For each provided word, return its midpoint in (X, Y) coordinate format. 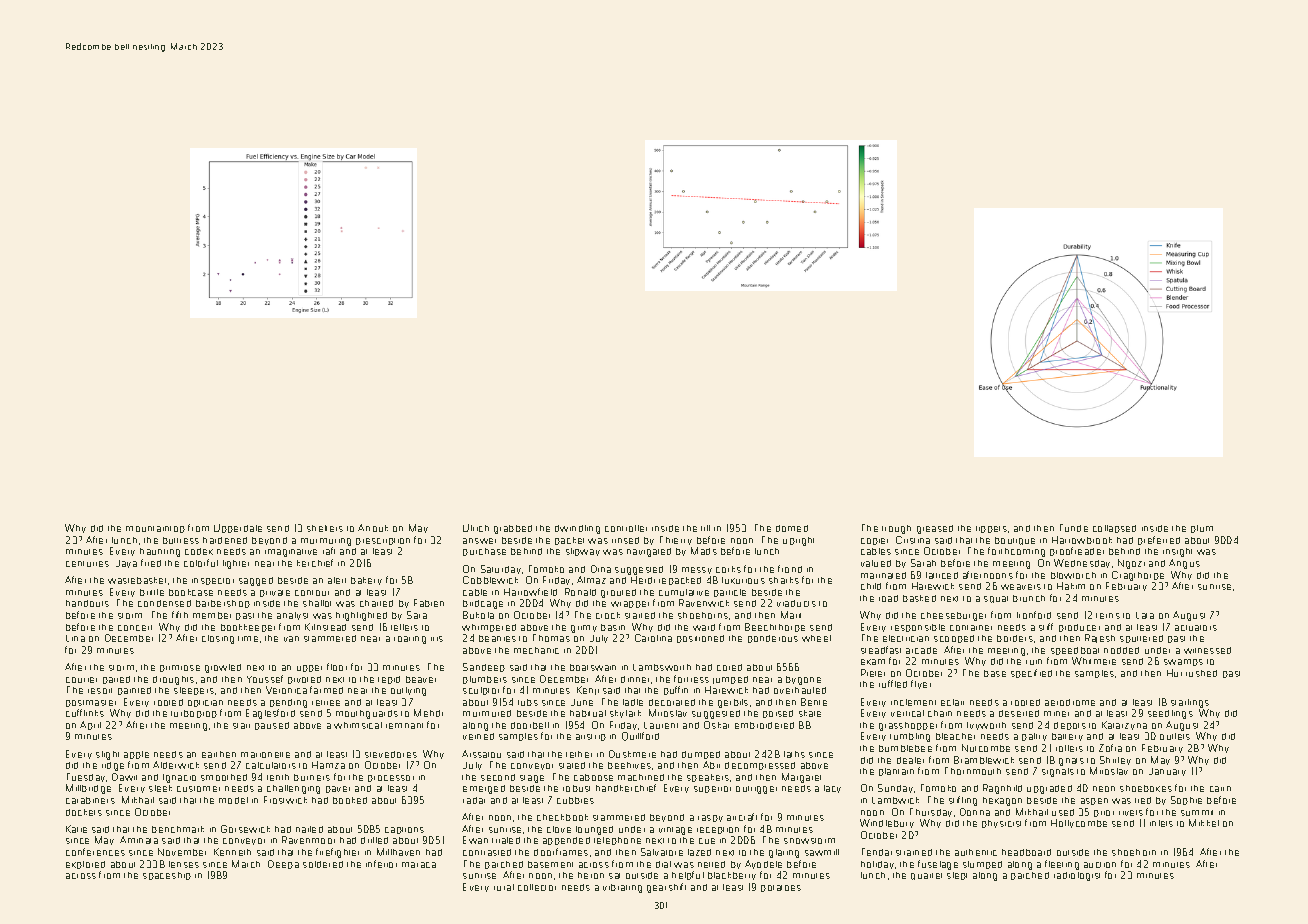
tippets (991, 529)
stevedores (391, 754)
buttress (181, 540)
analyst (292, 616)
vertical (907, 713)
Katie (76, 829)
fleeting (1062, 865)
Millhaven (398, 852)
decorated (672, 702)
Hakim (1071, 586)
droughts (173, 680)
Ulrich (476, 528)
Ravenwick (704, 603)
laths (794, 754)
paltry (1034, 737)
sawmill (822, 852)
